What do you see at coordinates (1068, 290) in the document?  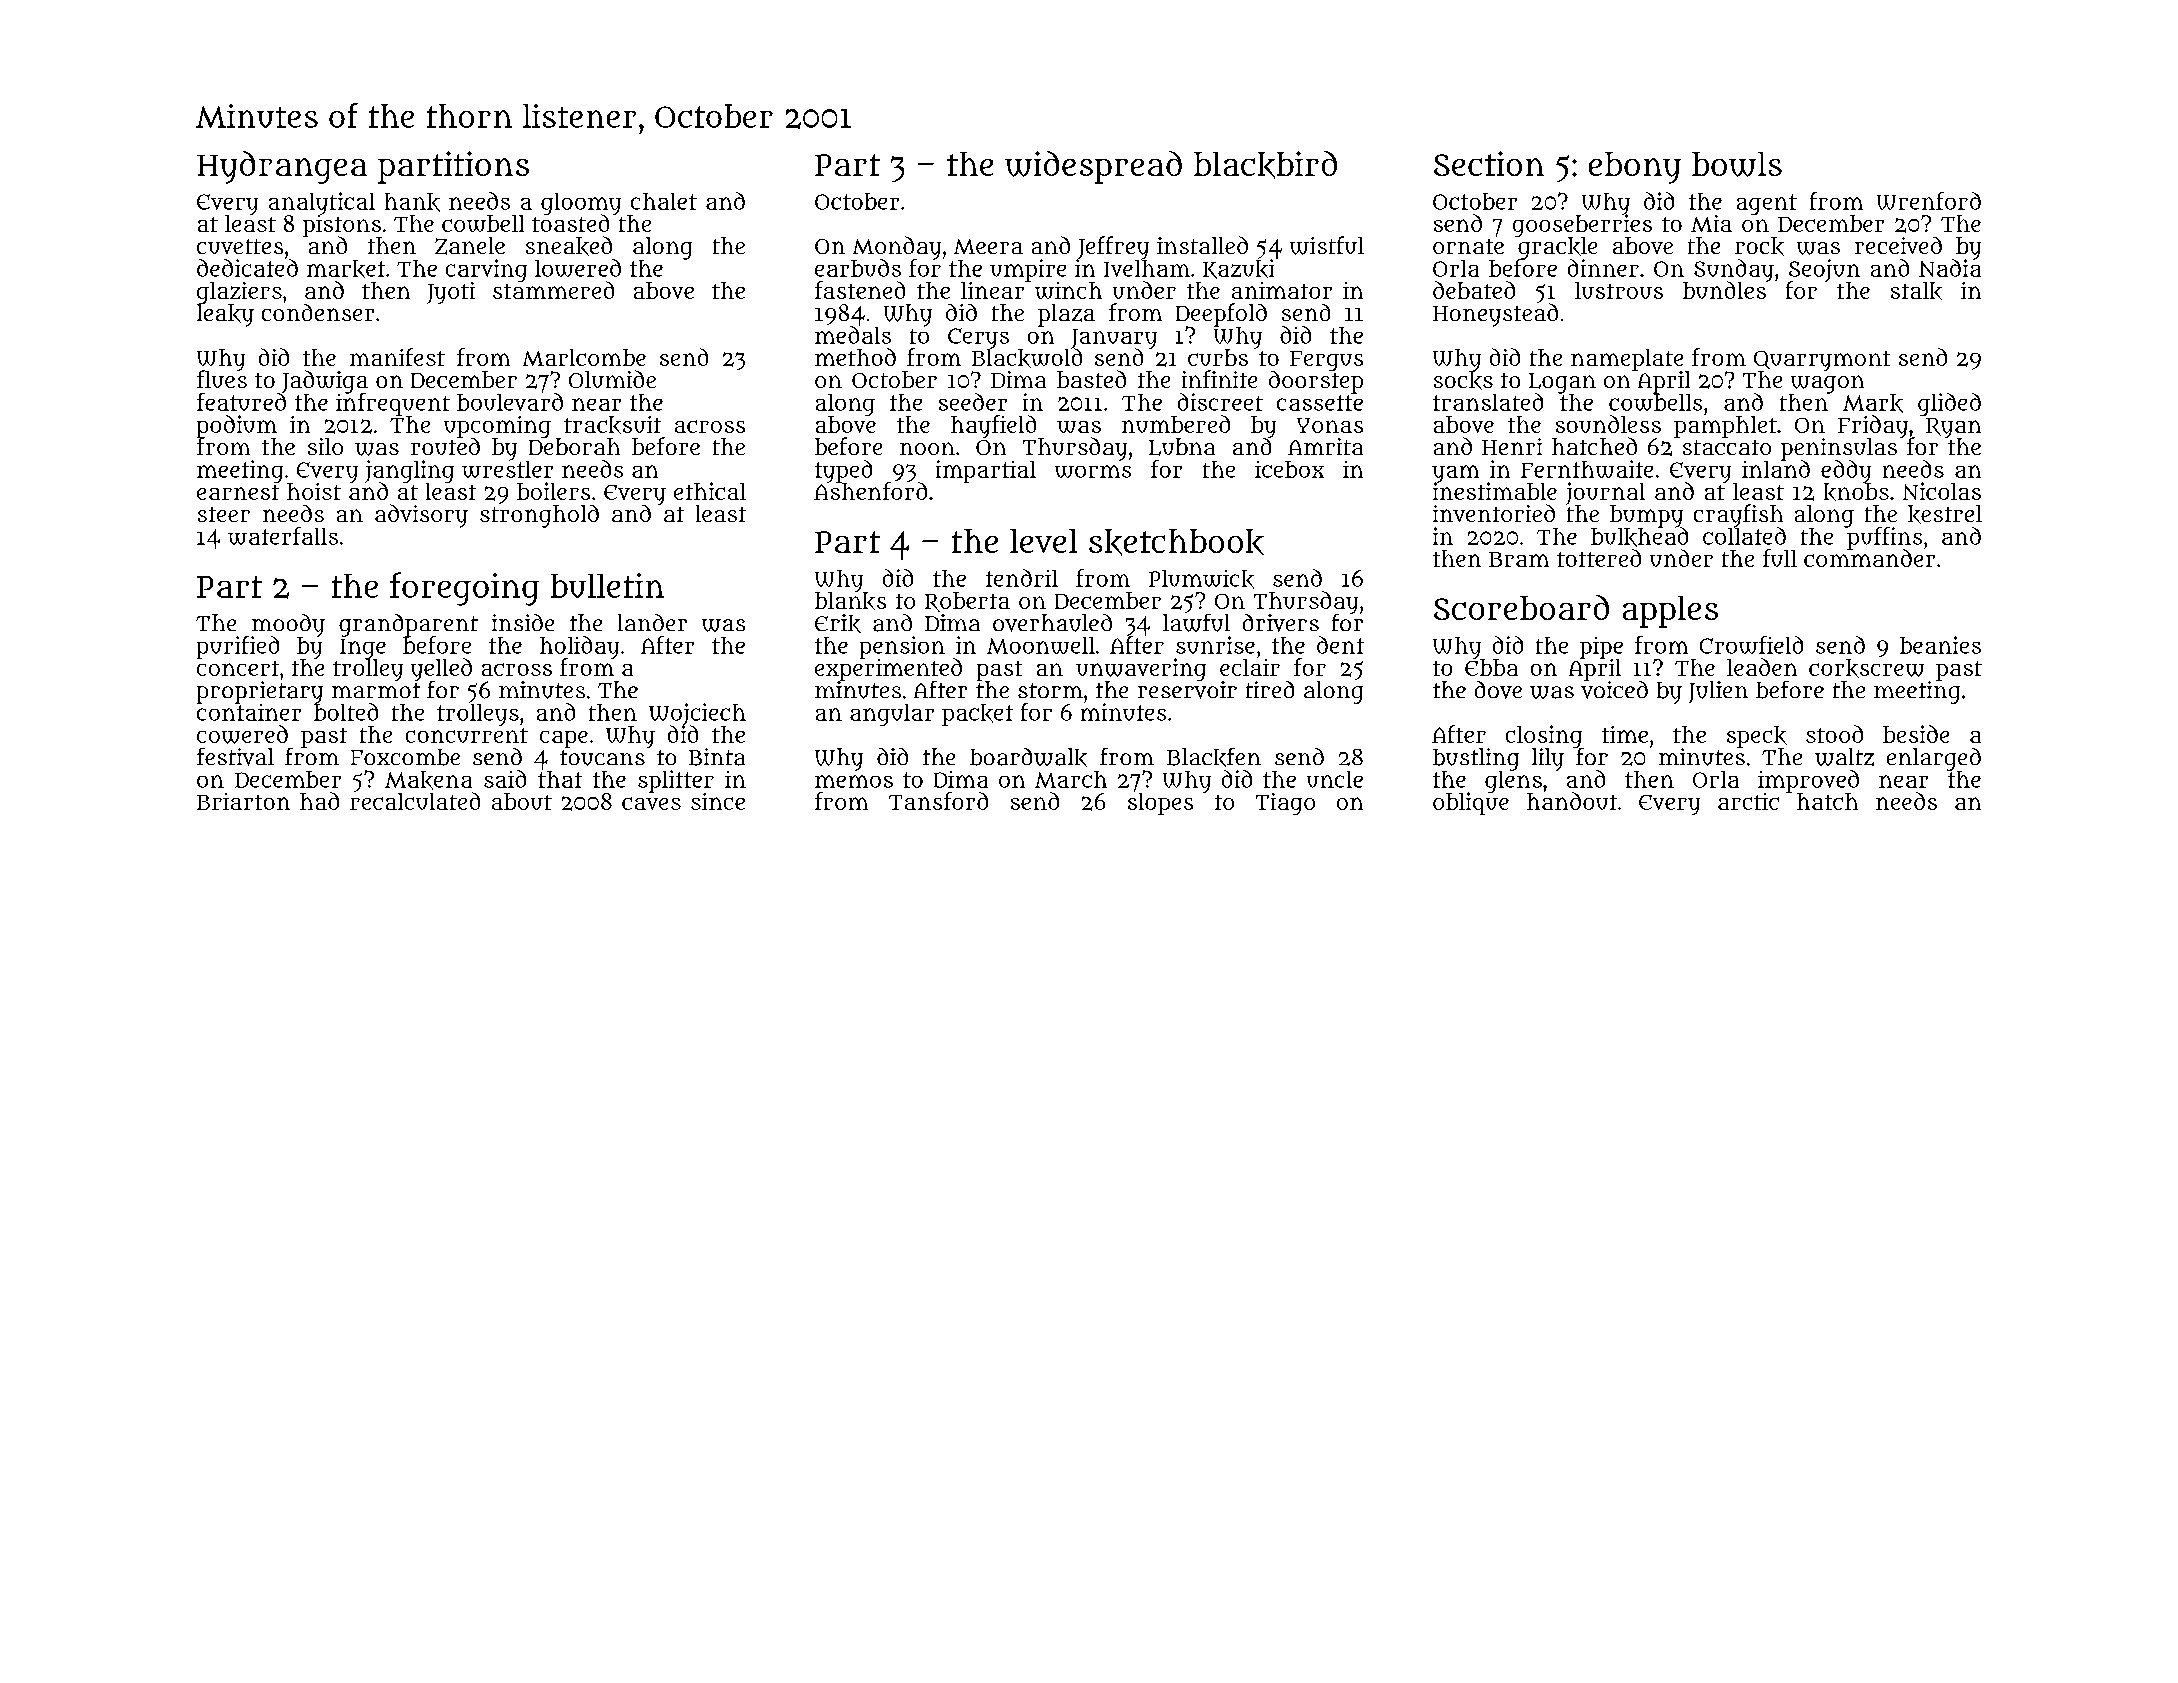 I see `winch` at bounding box center [1068, 290].
